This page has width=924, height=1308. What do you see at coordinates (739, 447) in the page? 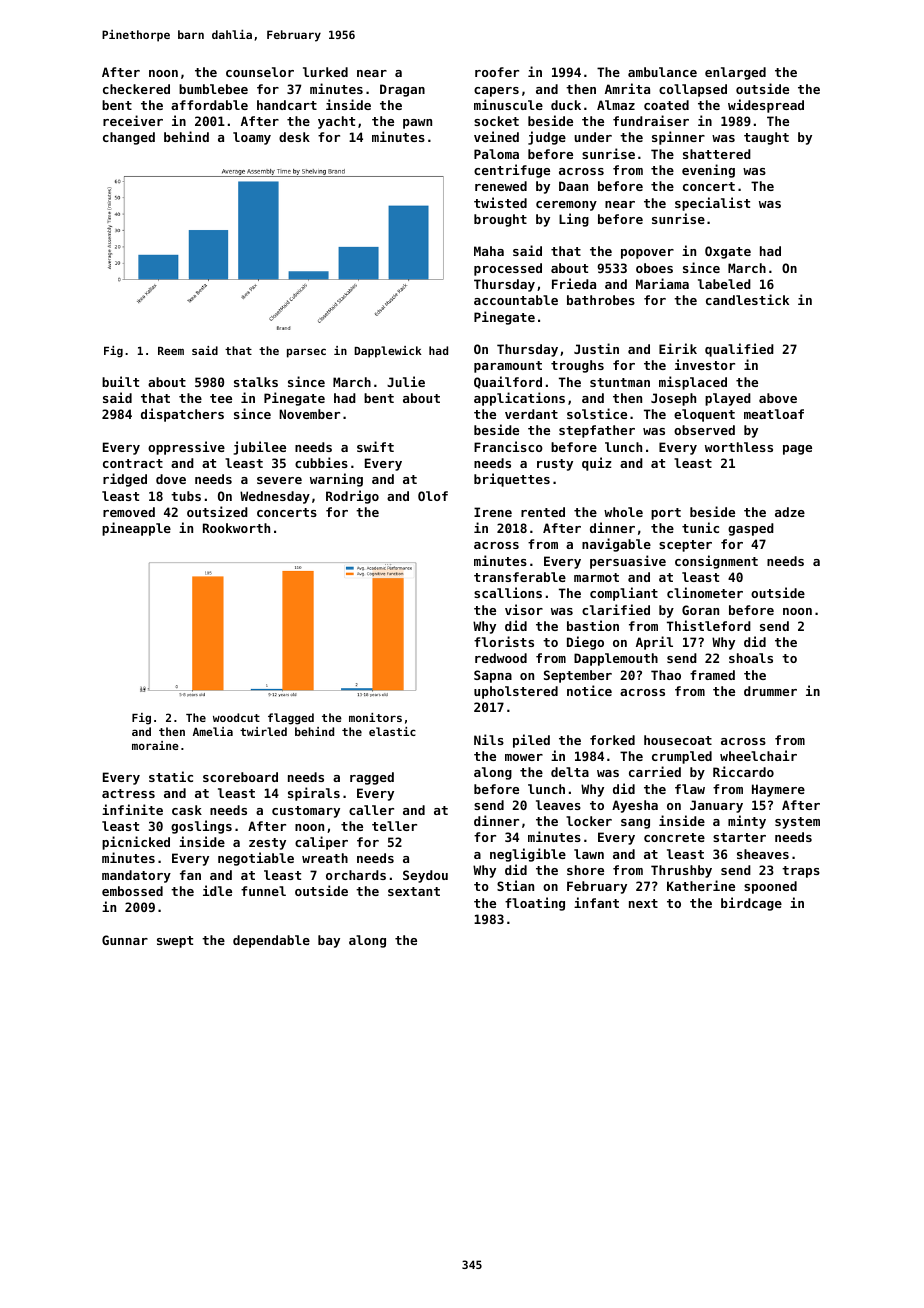
I see `worthless` at bounding box center [739, 447].
